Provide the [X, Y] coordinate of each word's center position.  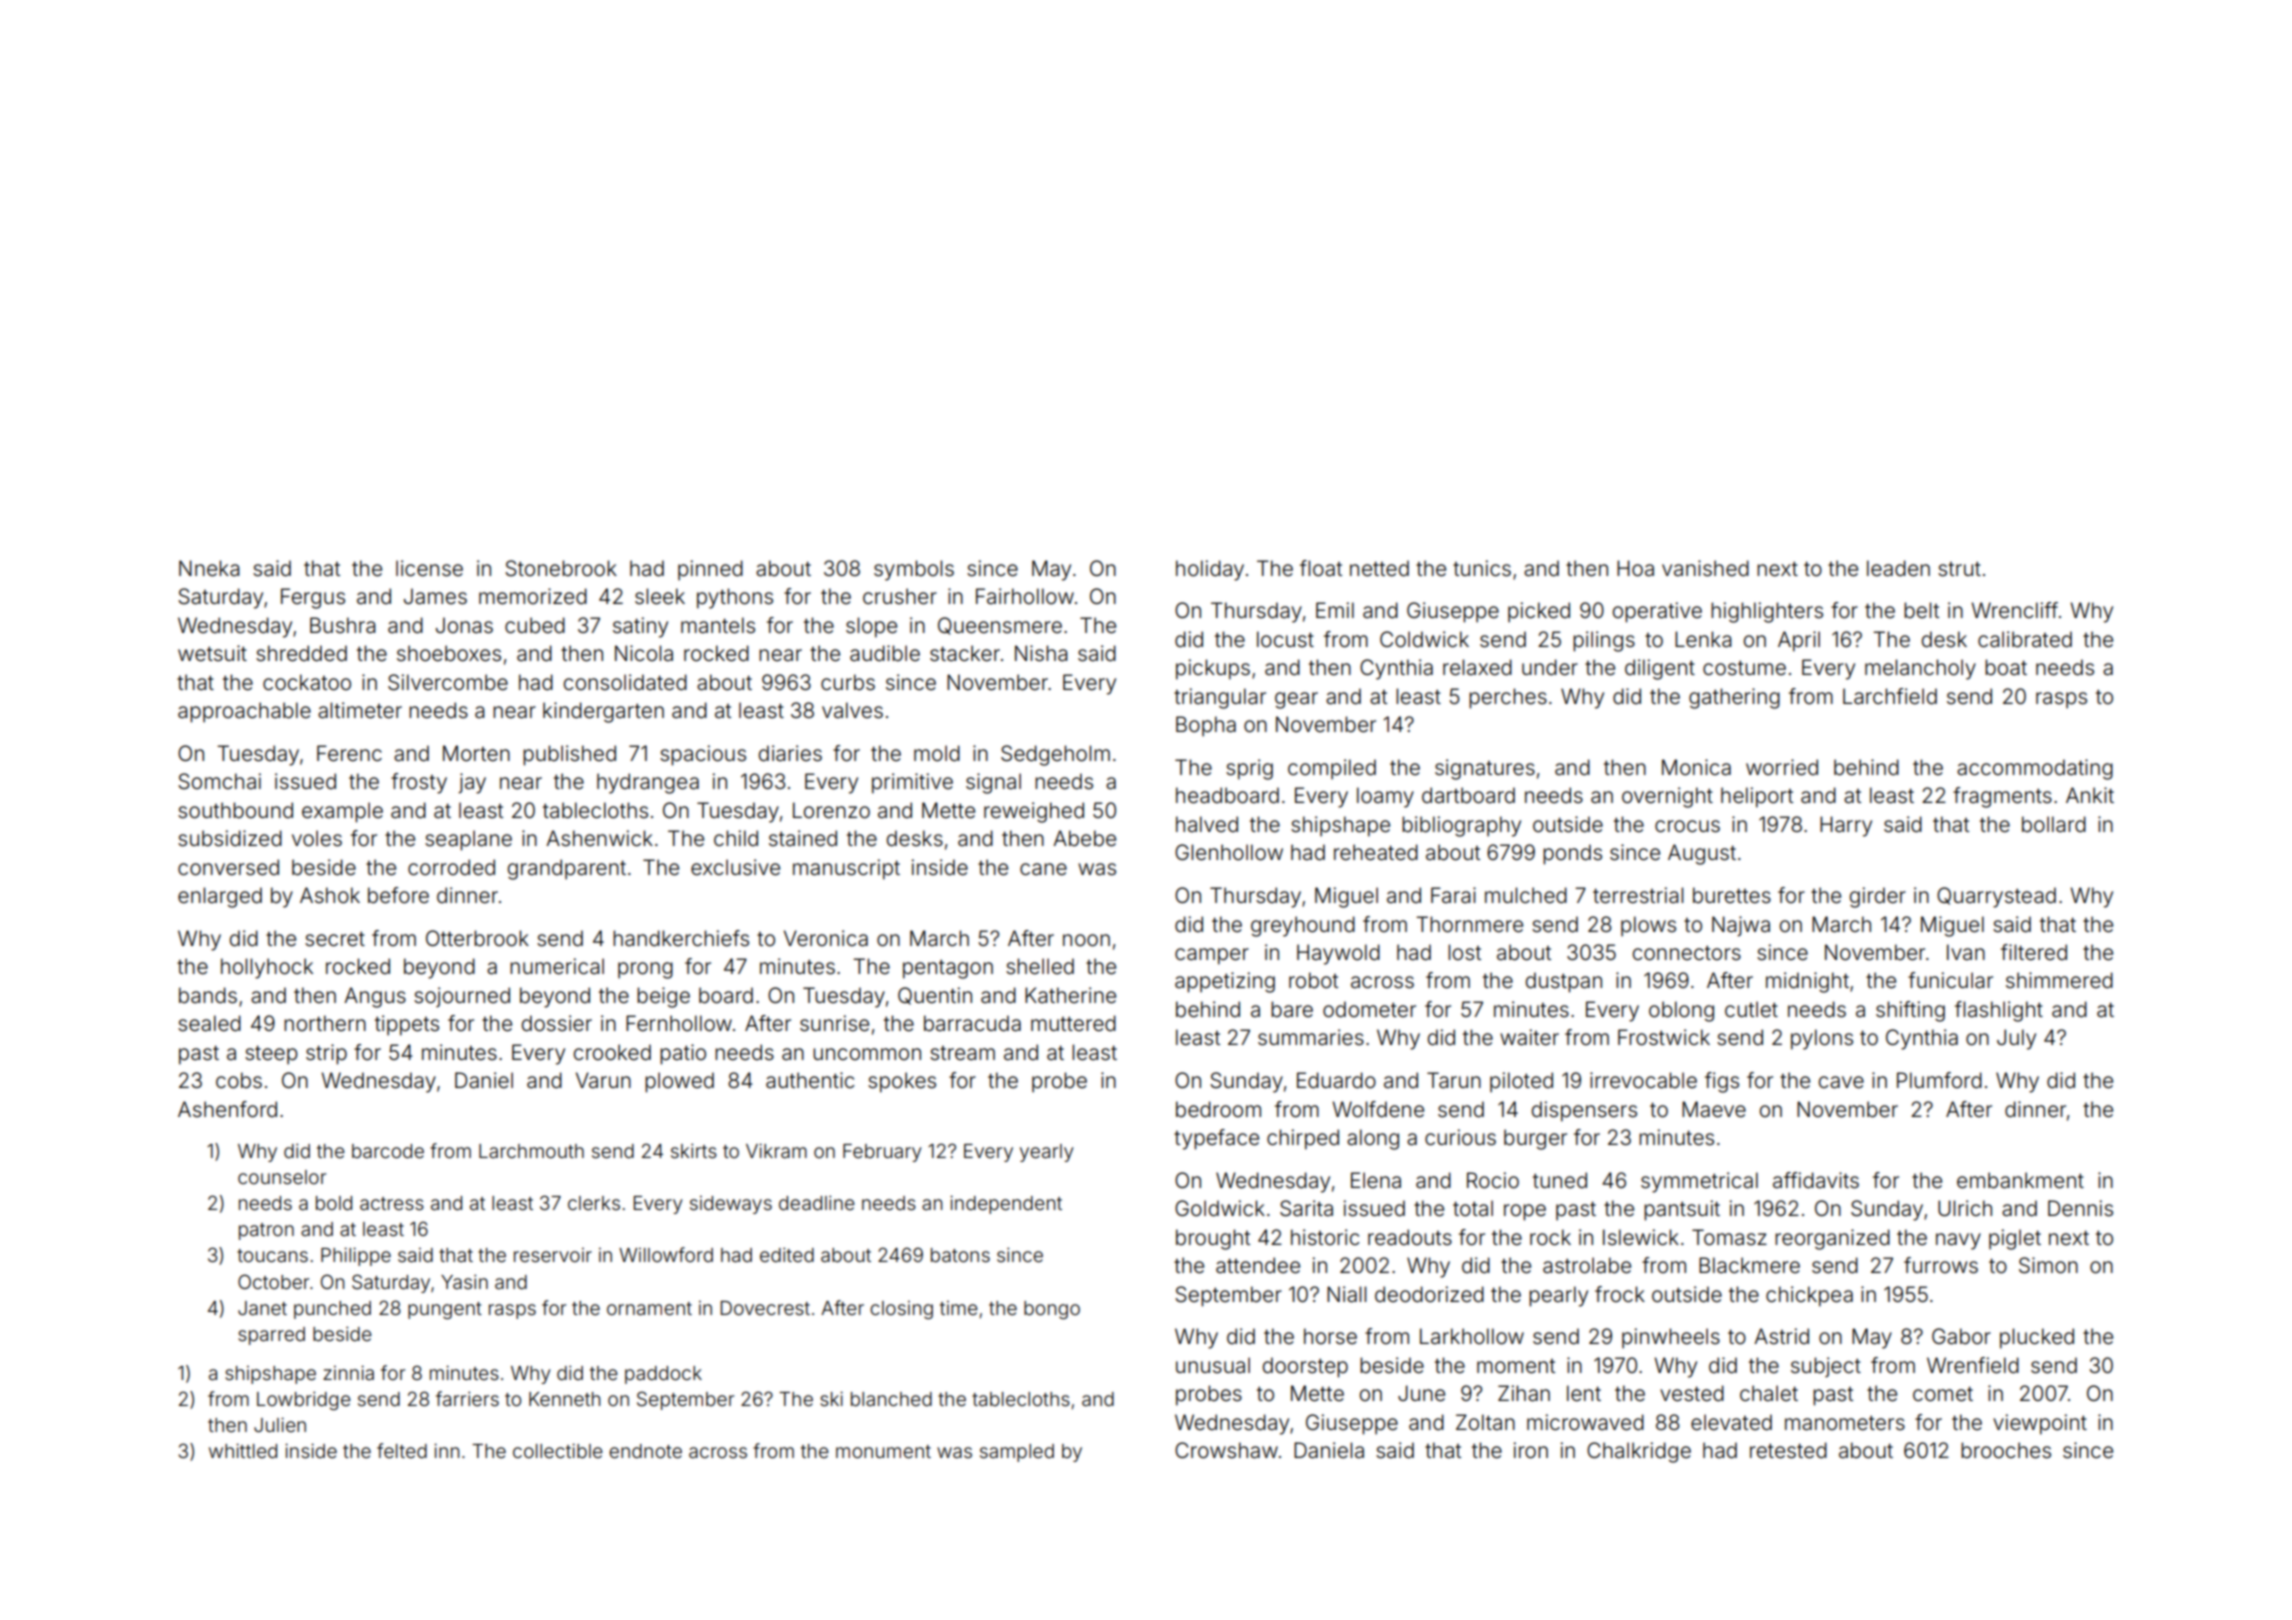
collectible [558, 1450]
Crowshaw [1226, 1450]
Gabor [1961, 1336]
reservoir [553, 1255]
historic [1325, 1237]
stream [962, 1053]
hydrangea [648, 783]
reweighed [1034, 812]
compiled [1332, 769]
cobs [239, 1080]
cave [1841, 1082]
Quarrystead [1996, 897]
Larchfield [1890, 696]
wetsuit [212, 653]
